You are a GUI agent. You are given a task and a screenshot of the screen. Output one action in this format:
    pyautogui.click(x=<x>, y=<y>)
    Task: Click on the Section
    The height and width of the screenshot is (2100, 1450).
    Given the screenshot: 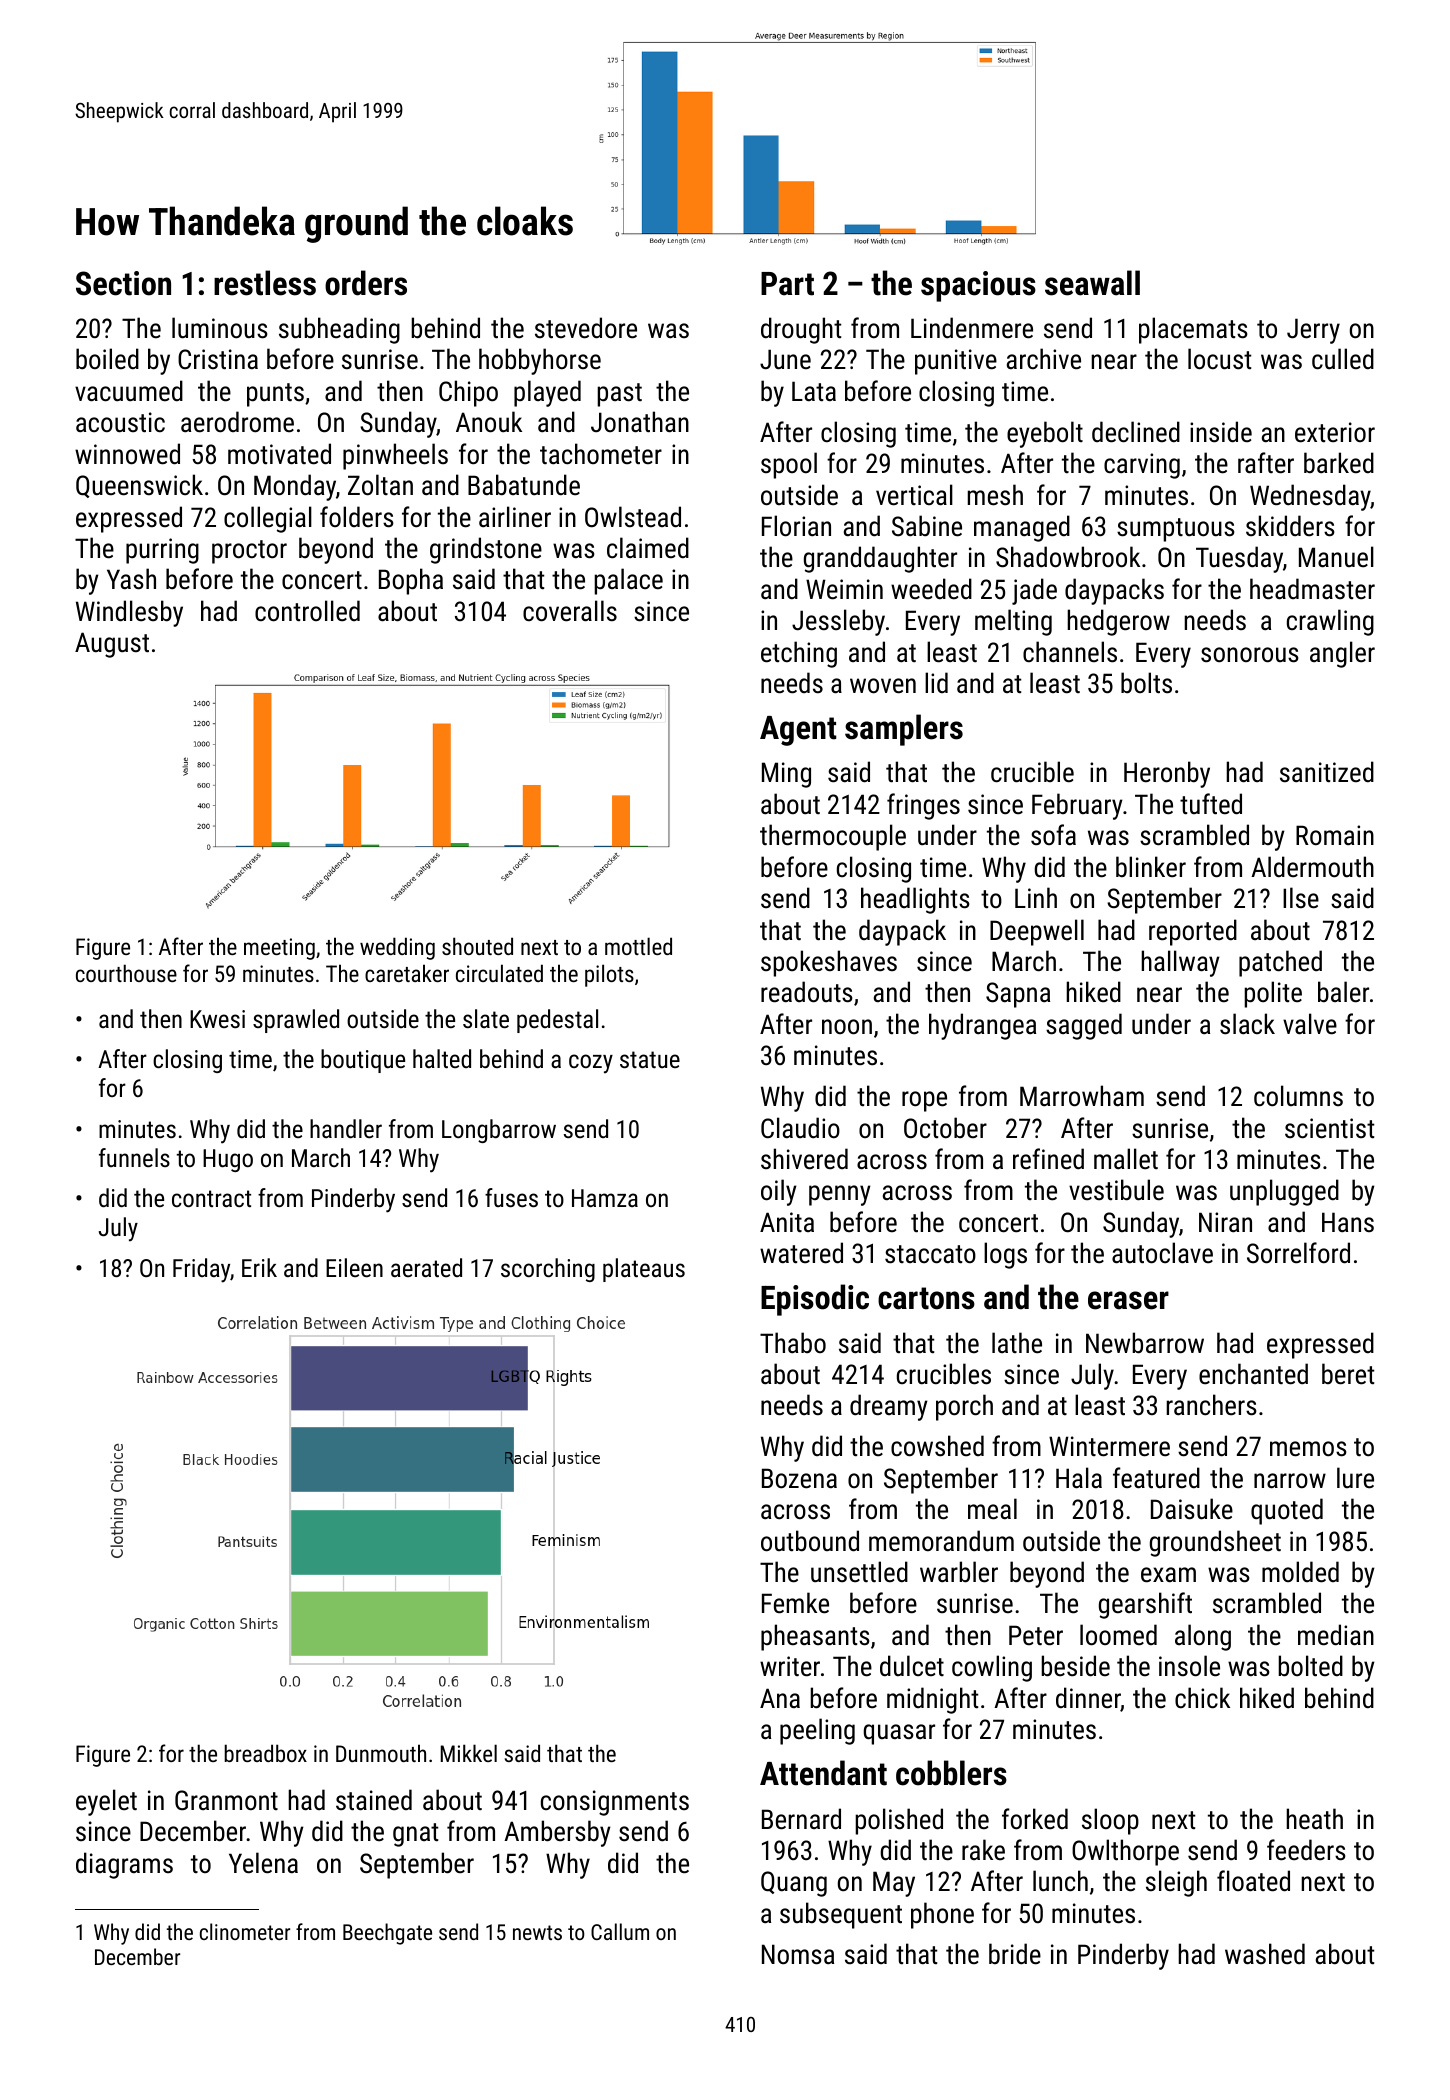 What is the action you would take?
    pyautogui.click(x=123, y=283)
